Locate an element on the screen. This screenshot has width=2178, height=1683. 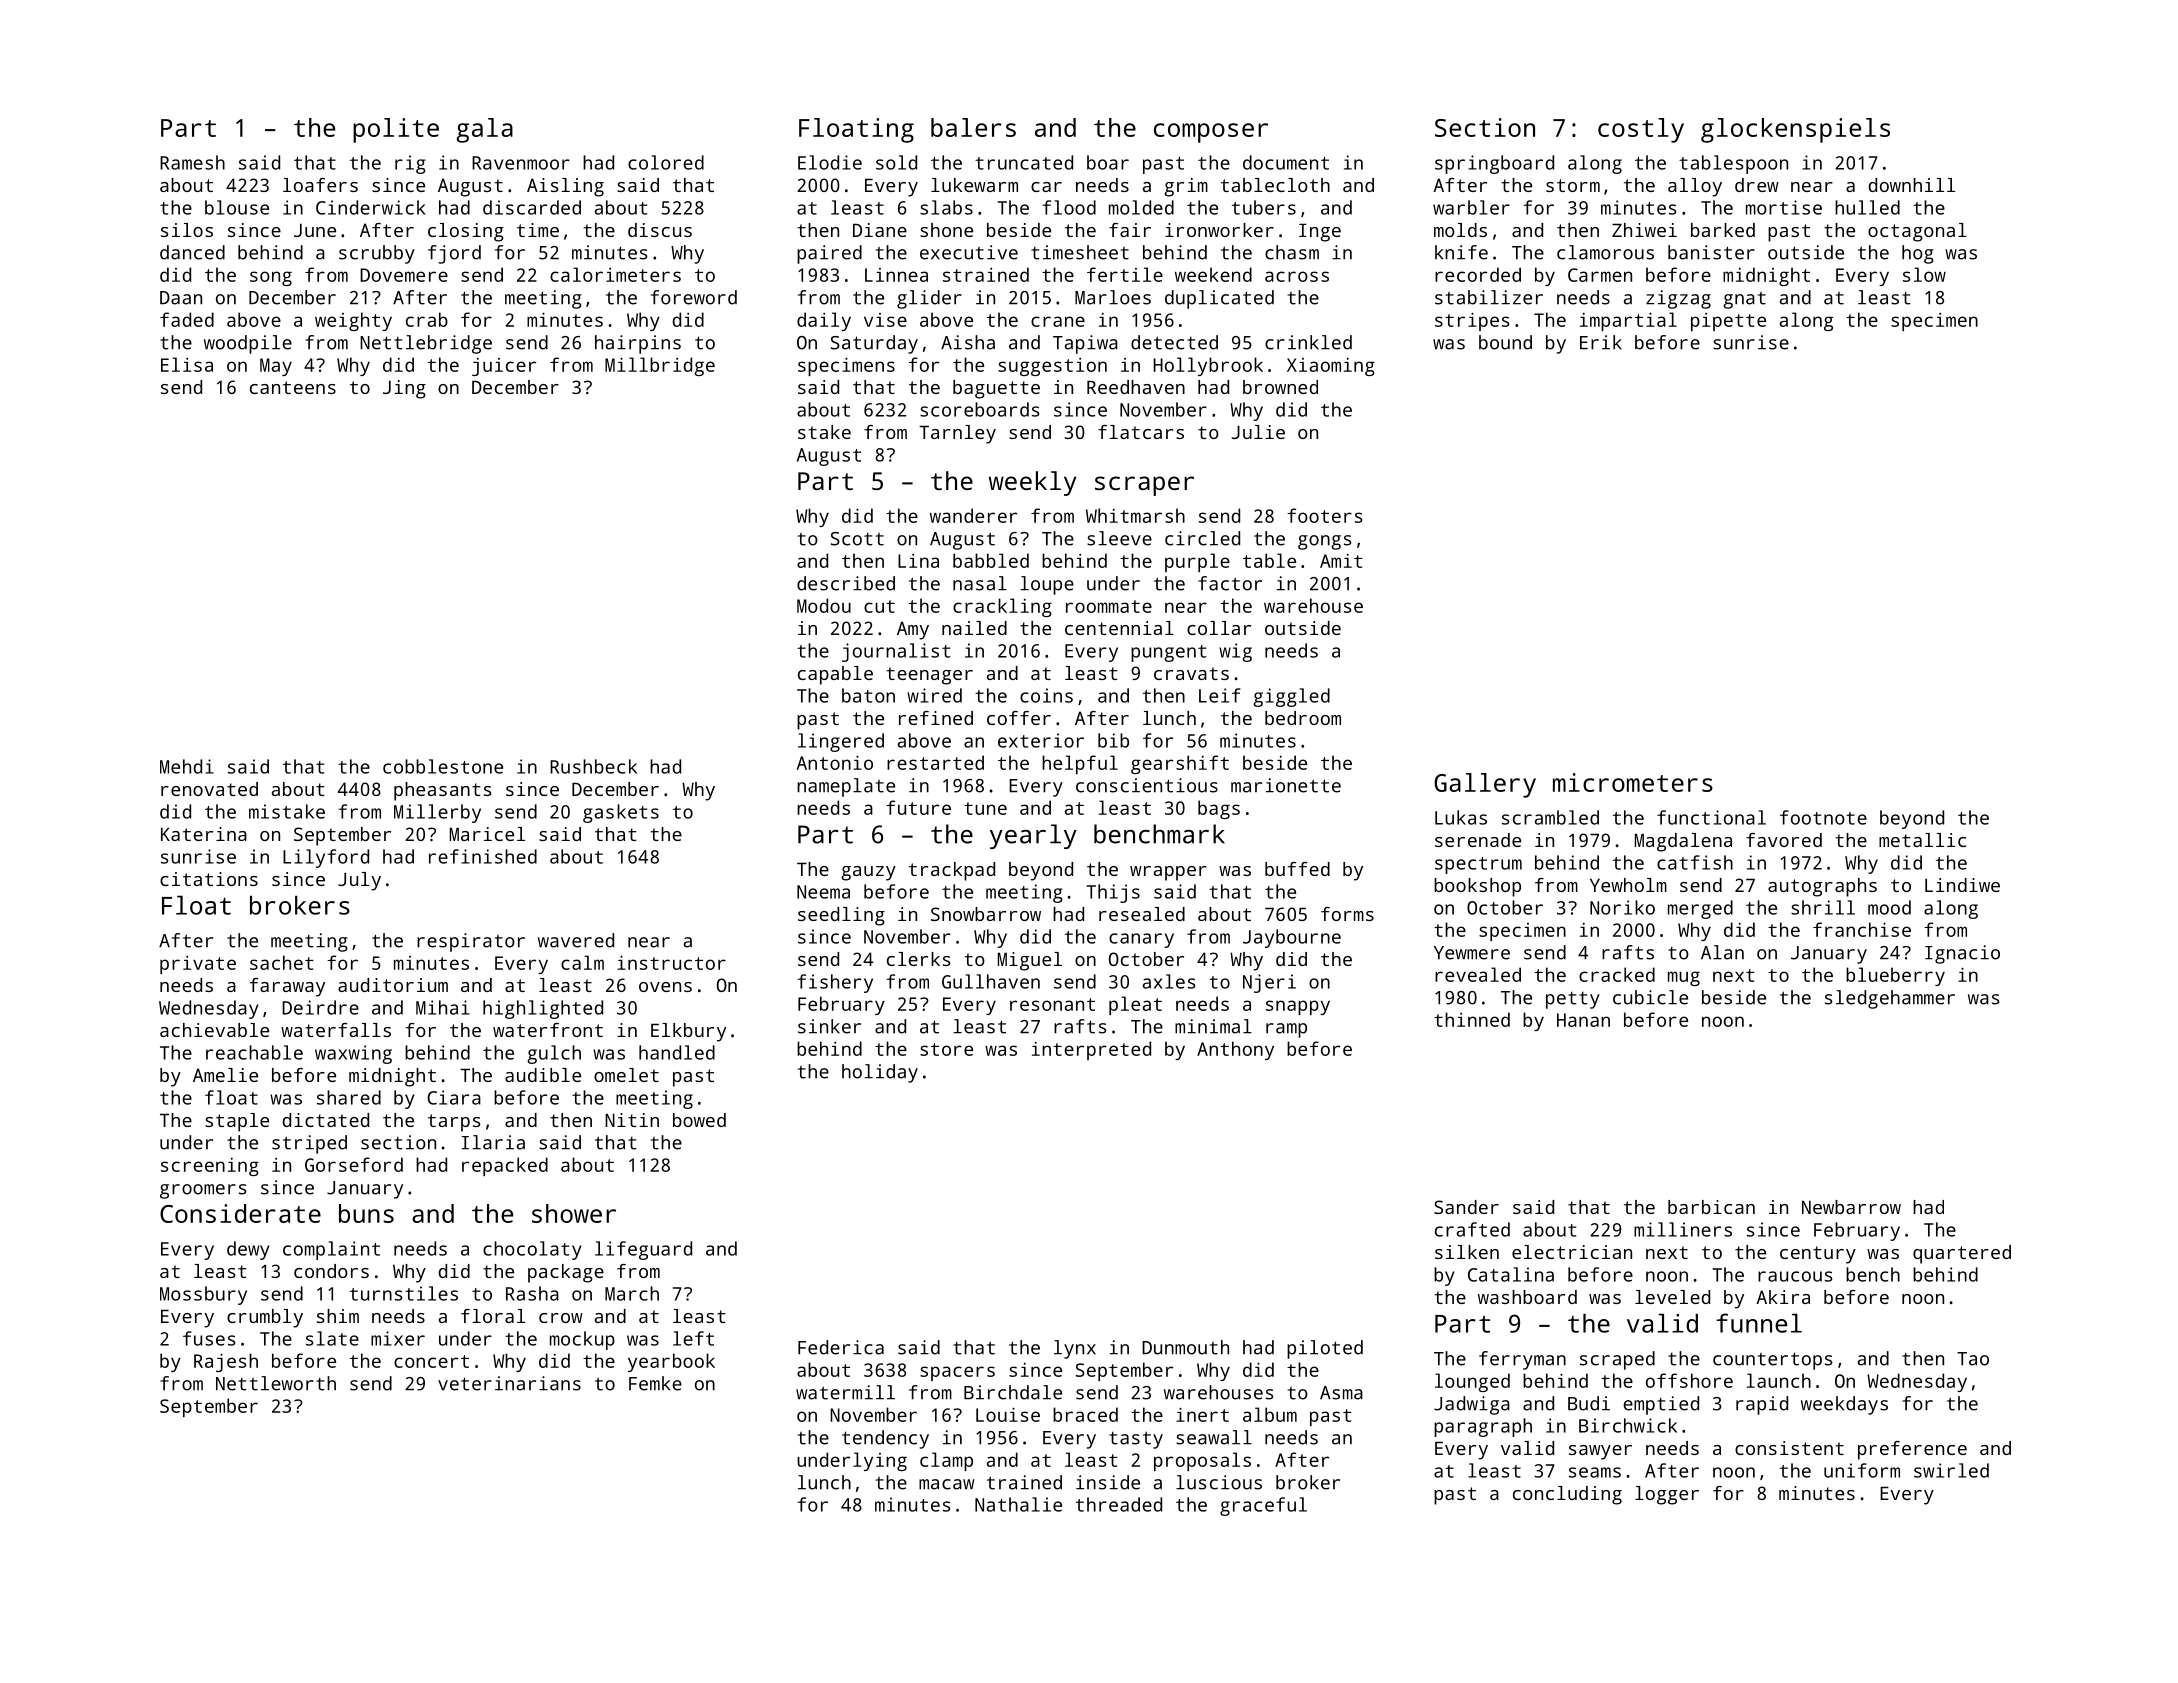
glockenspiels is located at coordinates (1795, 130).
